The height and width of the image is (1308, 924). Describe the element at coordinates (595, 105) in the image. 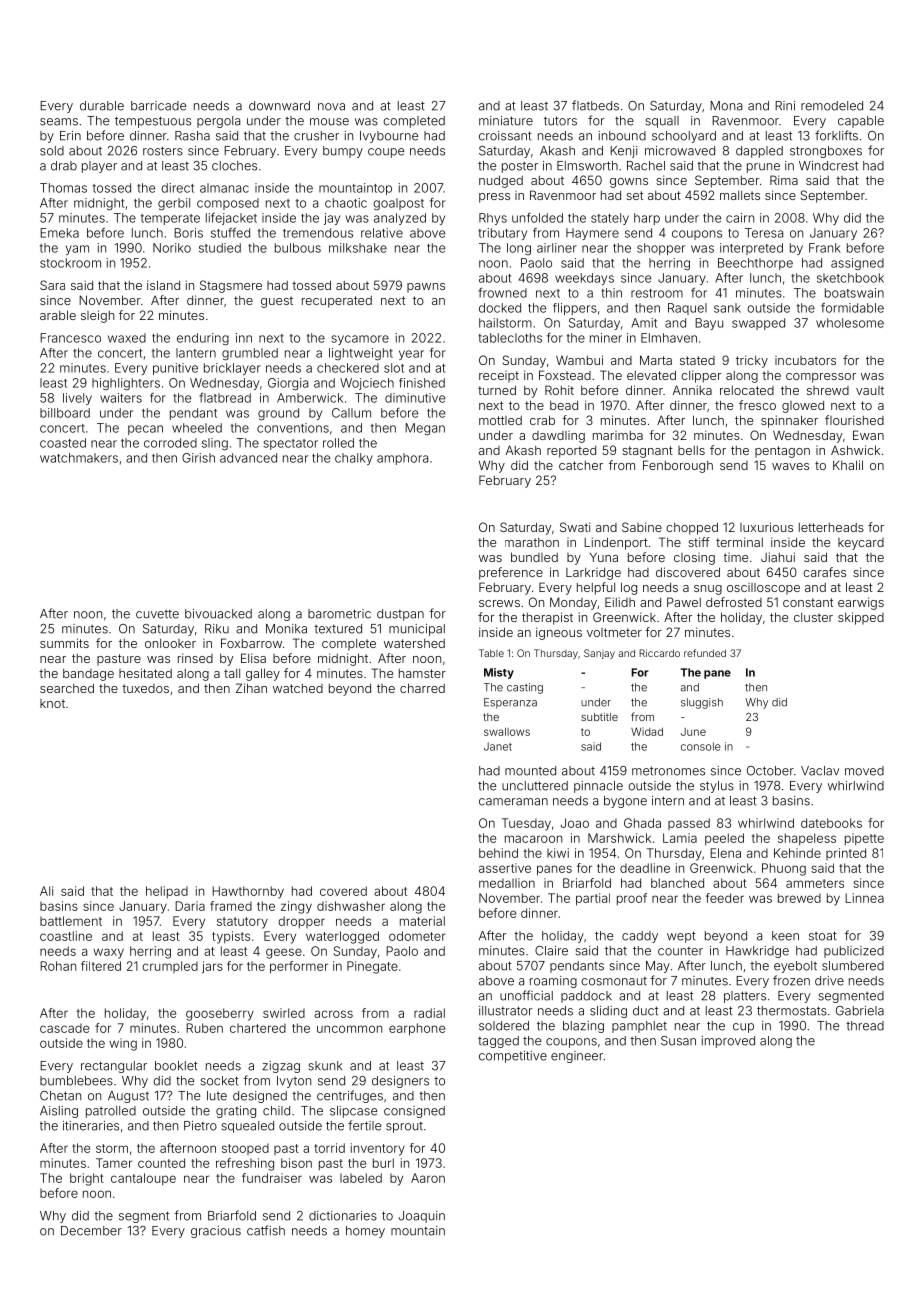

I see `flatbeds` at that location.
